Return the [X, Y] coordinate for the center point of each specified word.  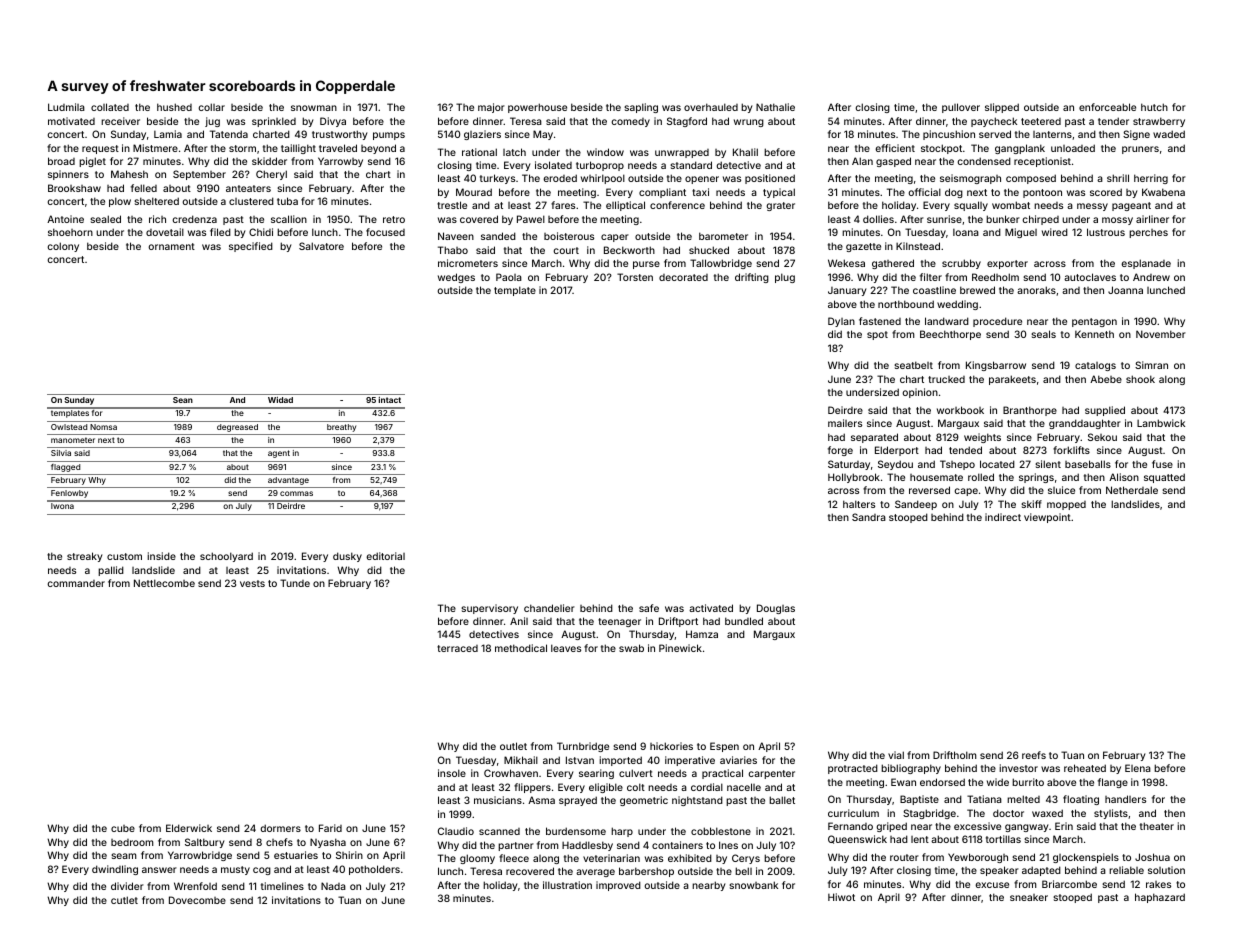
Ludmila [66, 107]
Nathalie [775, 107]
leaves [566, 648]
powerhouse [537, 108]
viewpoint [1047, 518]
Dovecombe [197, 900]
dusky [347, 557]
